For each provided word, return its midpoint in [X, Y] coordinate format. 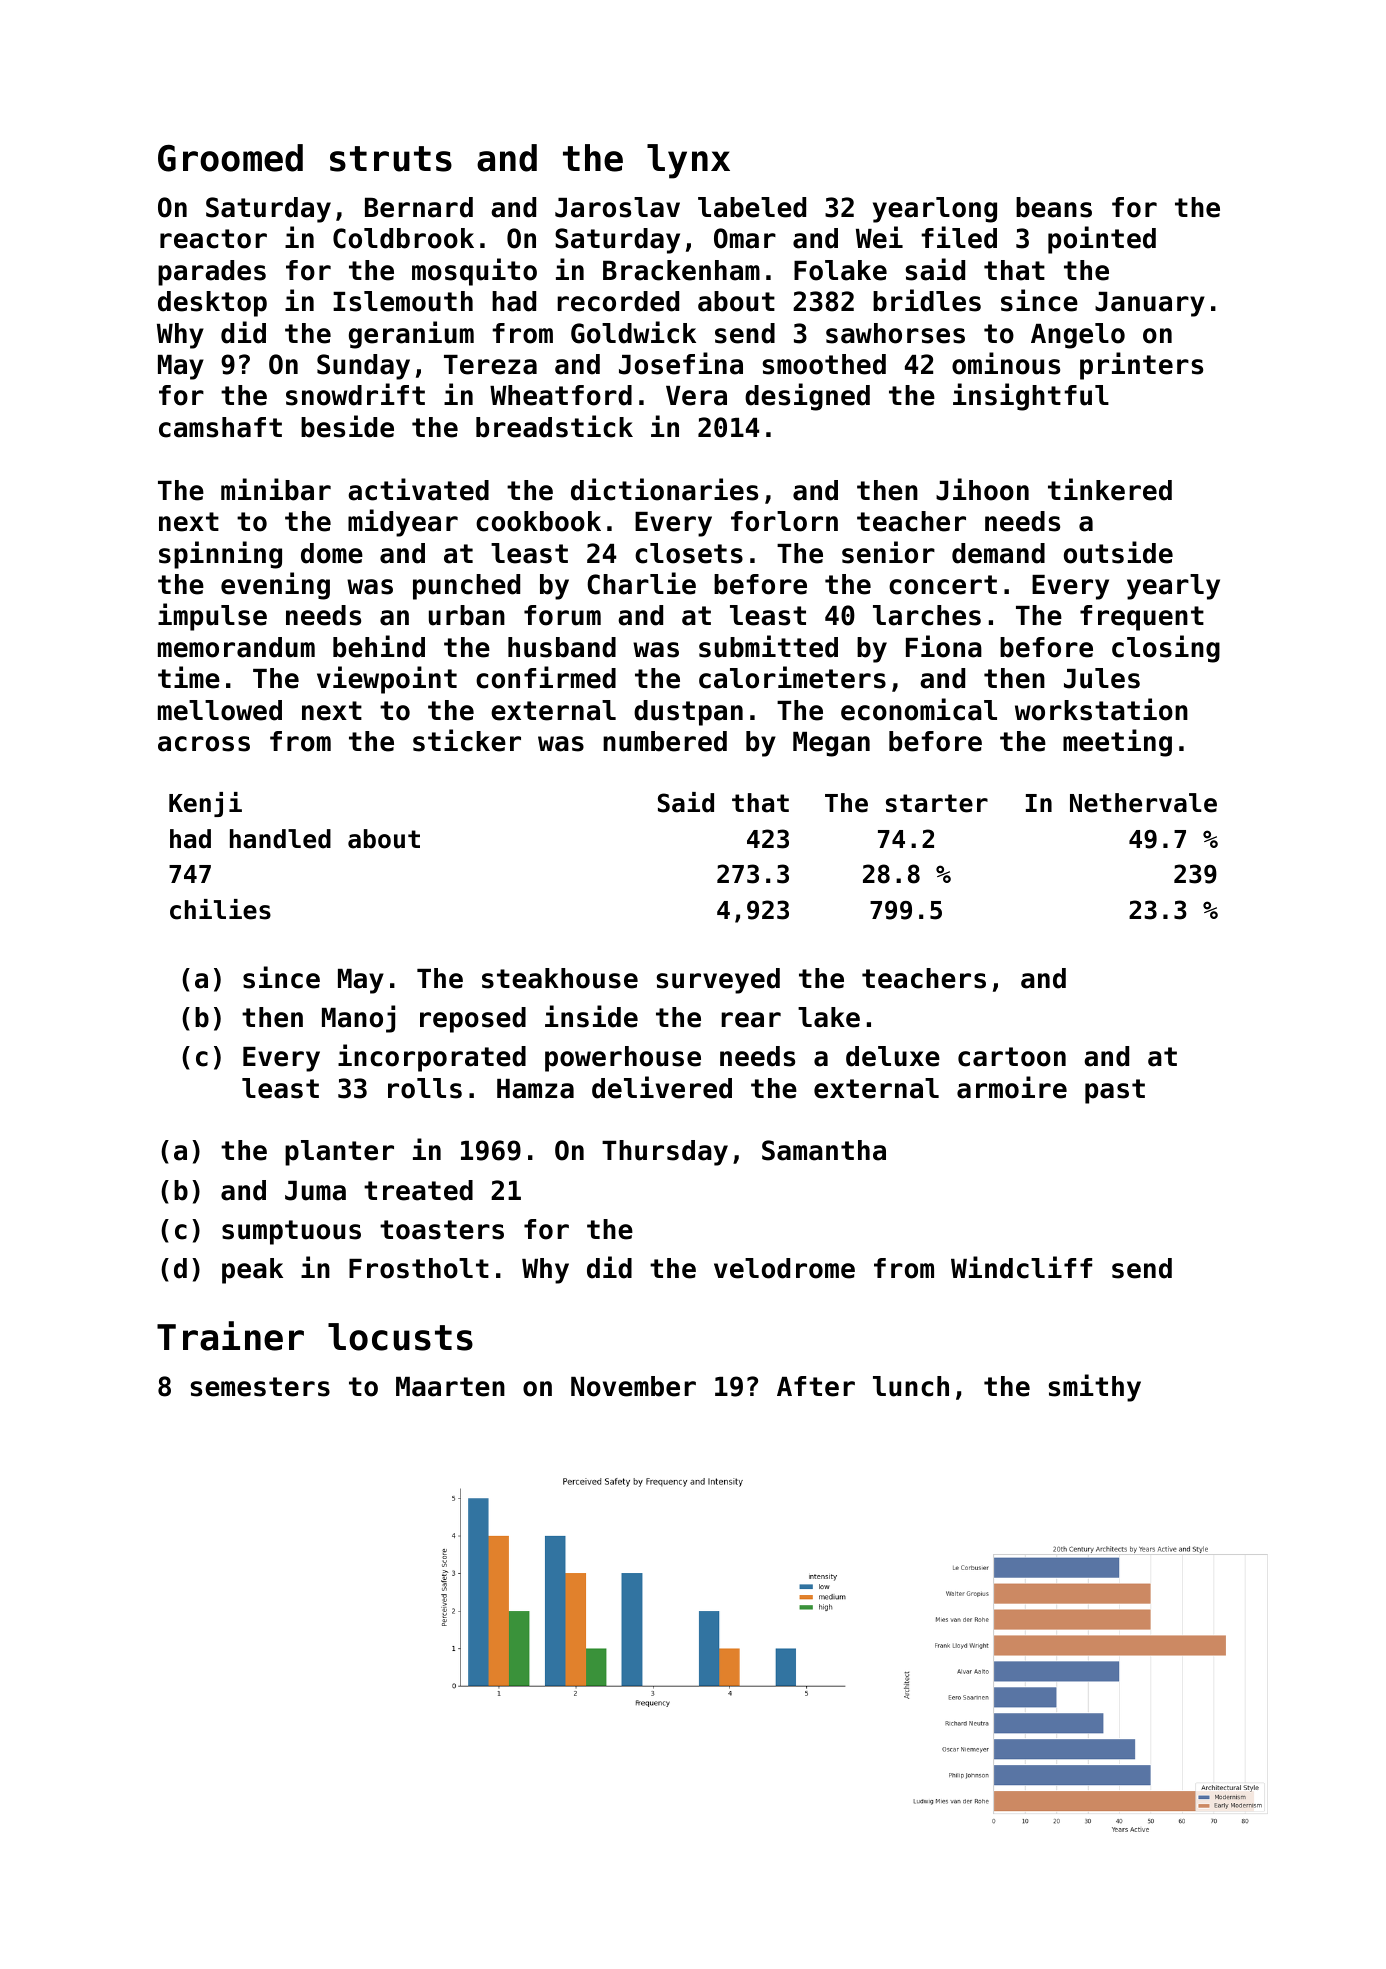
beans [1054, 207]
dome [332, 553]
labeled [752, 207]
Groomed [230, 158]
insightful [1031, 397]
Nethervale [1143, 803]
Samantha [824, 1150]
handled [280, 839]
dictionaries [664, 489]
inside [591, 1016]
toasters [442, 1230]
